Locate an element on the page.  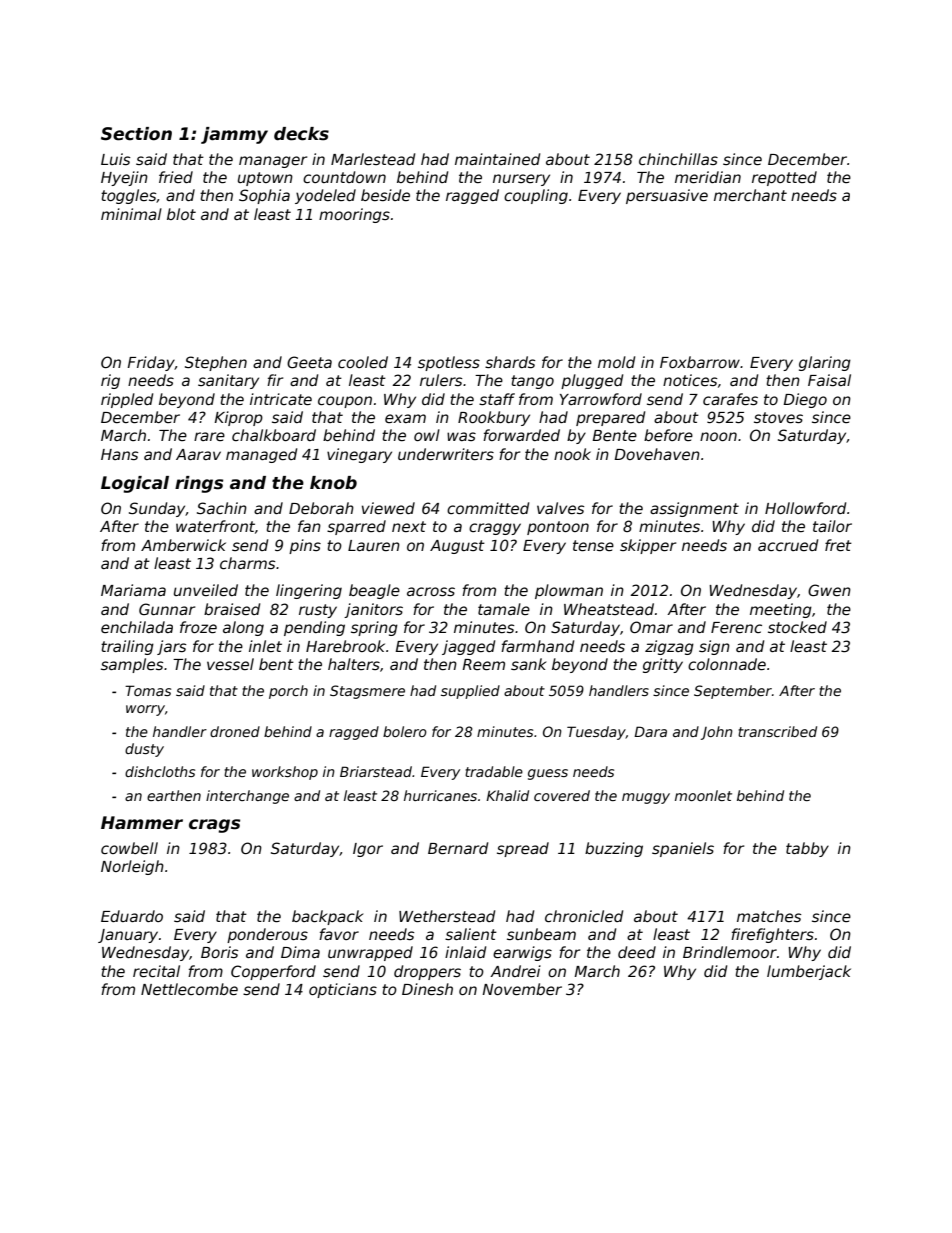
backpack is located at coordinates (327, 917).
